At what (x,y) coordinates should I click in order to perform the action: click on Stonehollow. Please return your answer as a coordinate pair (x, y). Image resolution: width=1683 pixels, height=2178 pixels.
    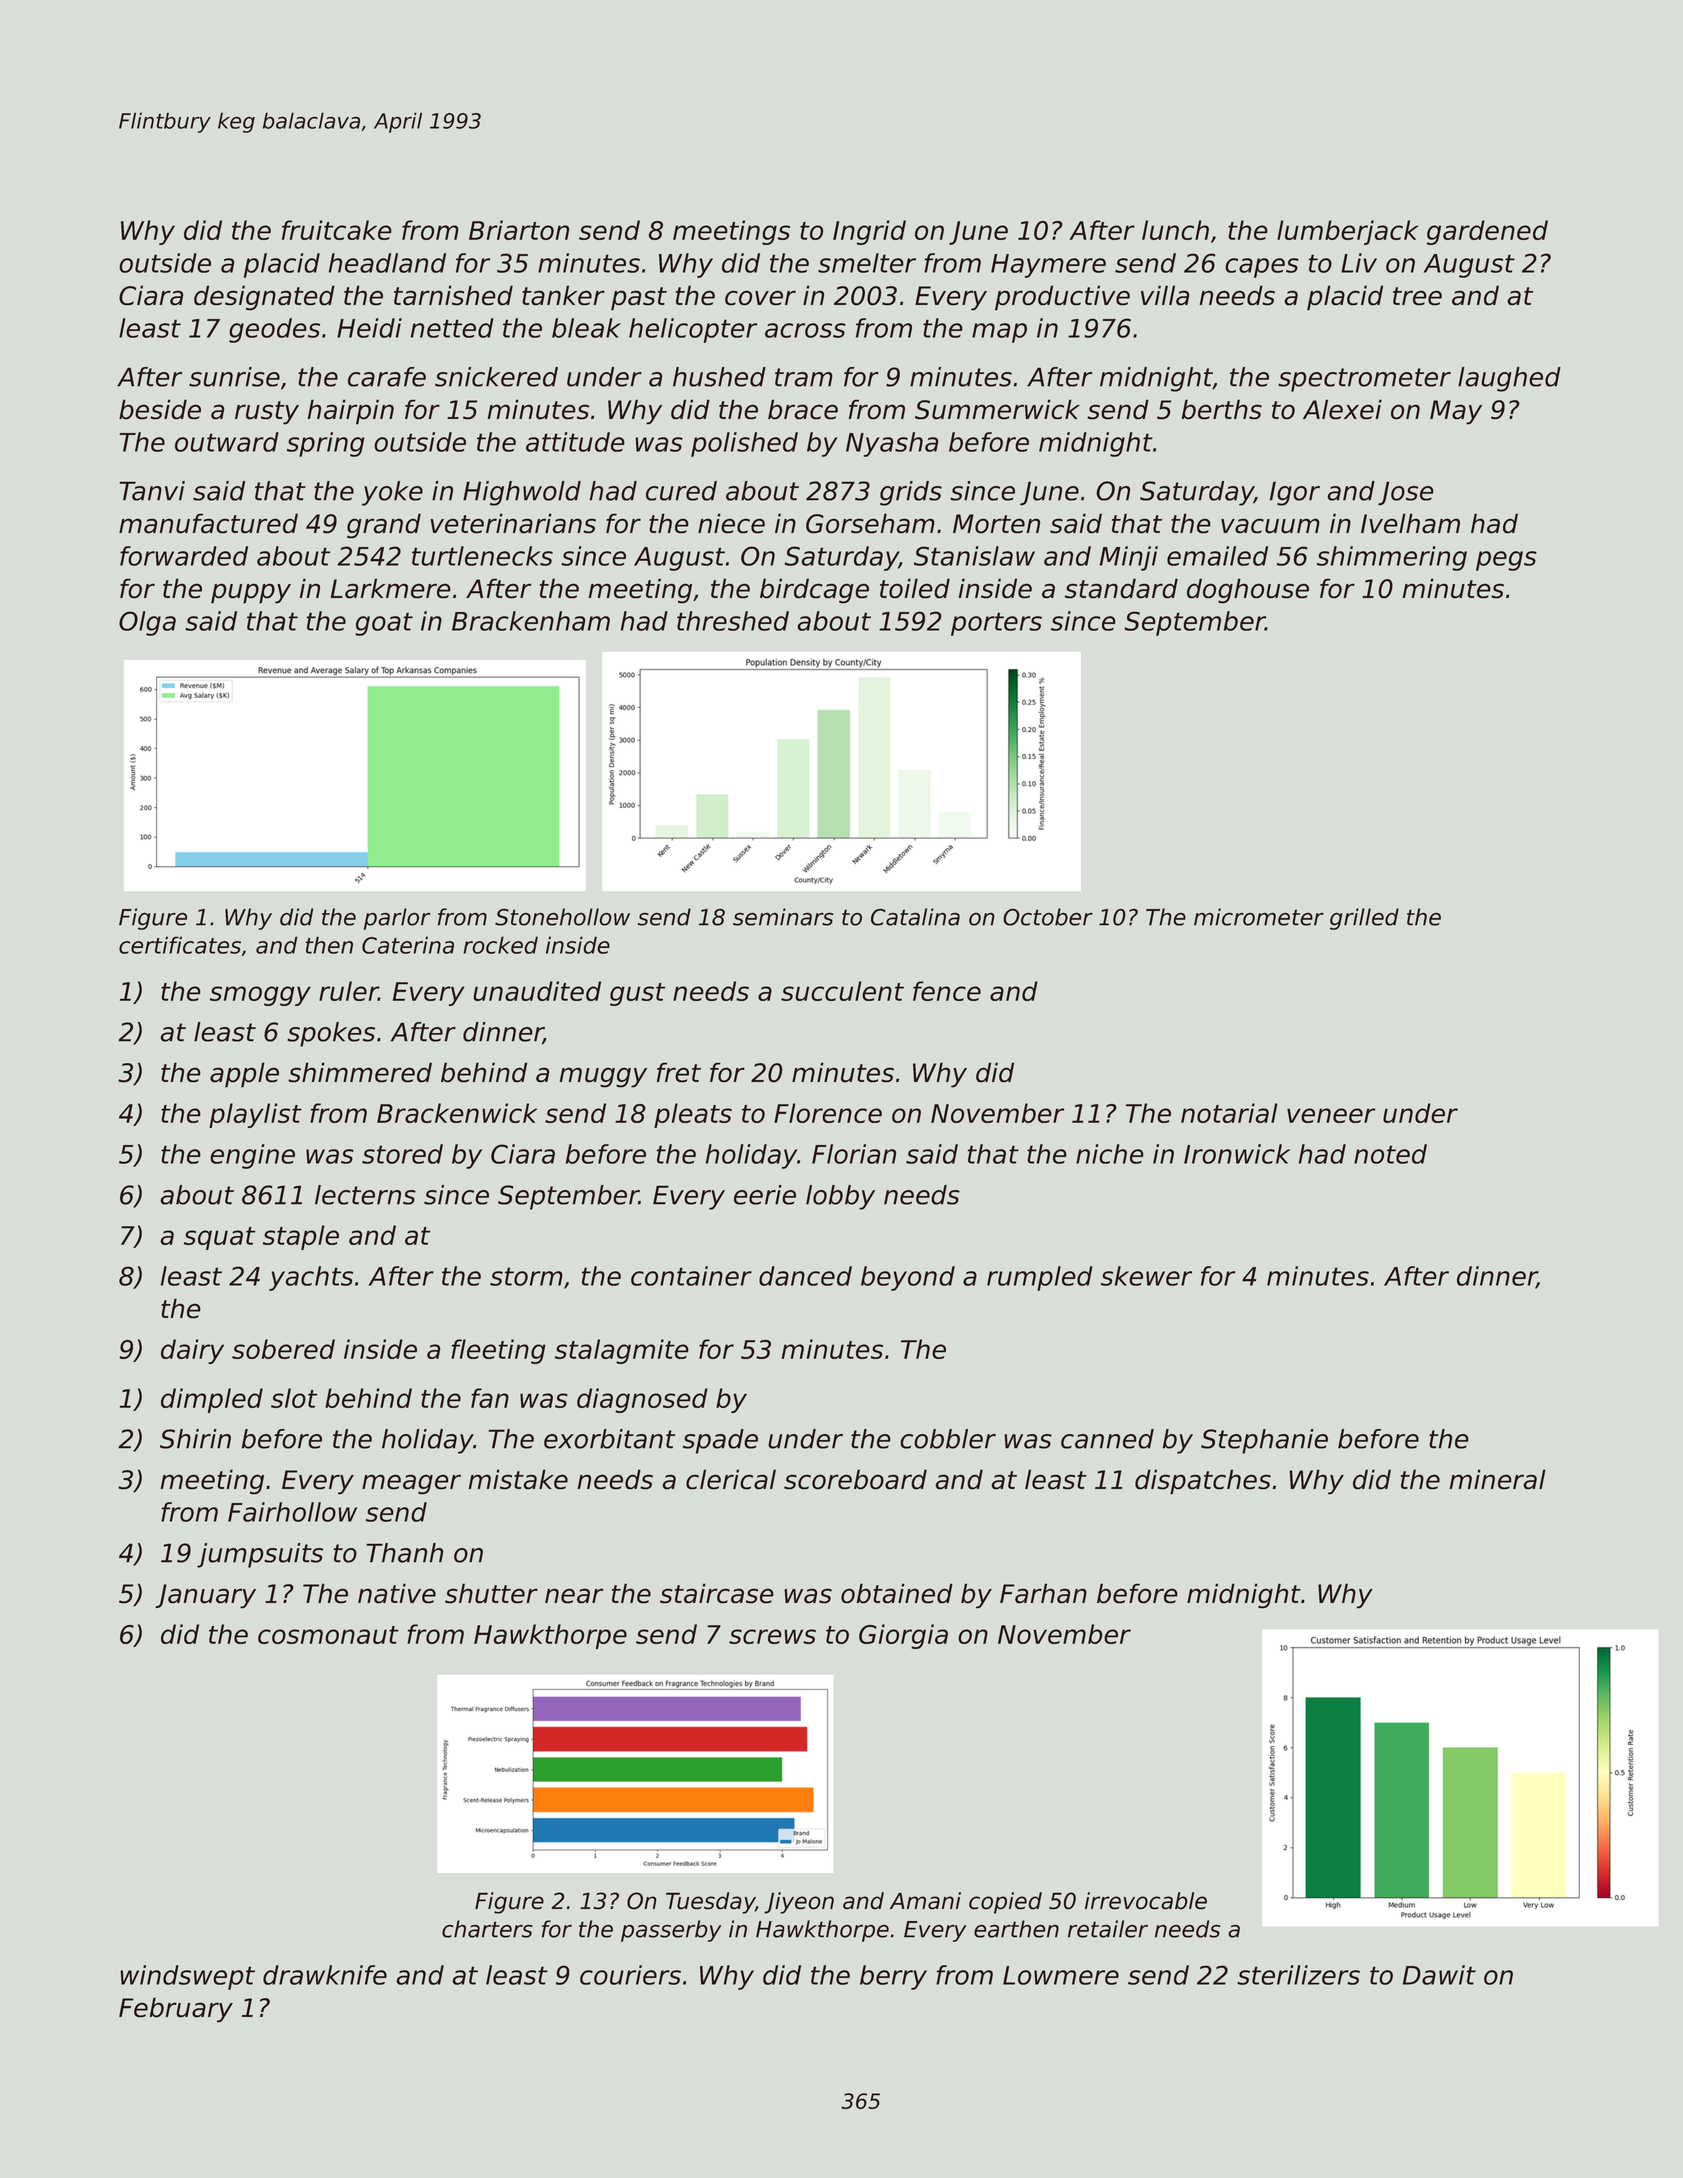
    Looking at the image, I should click on (562, 917).
